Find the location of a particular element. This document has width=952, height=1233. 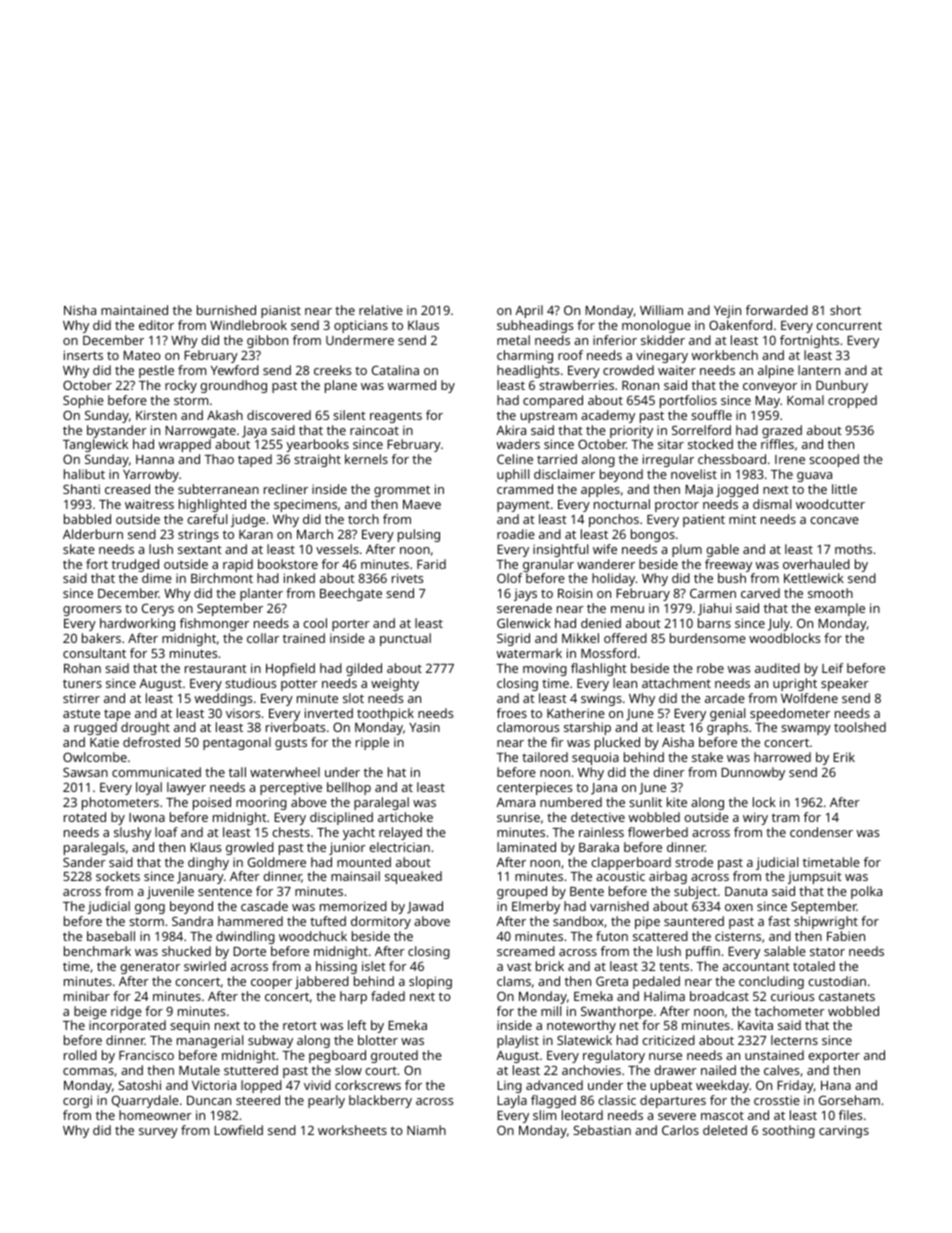

fishmonger is located at coordinates (214, 624).
